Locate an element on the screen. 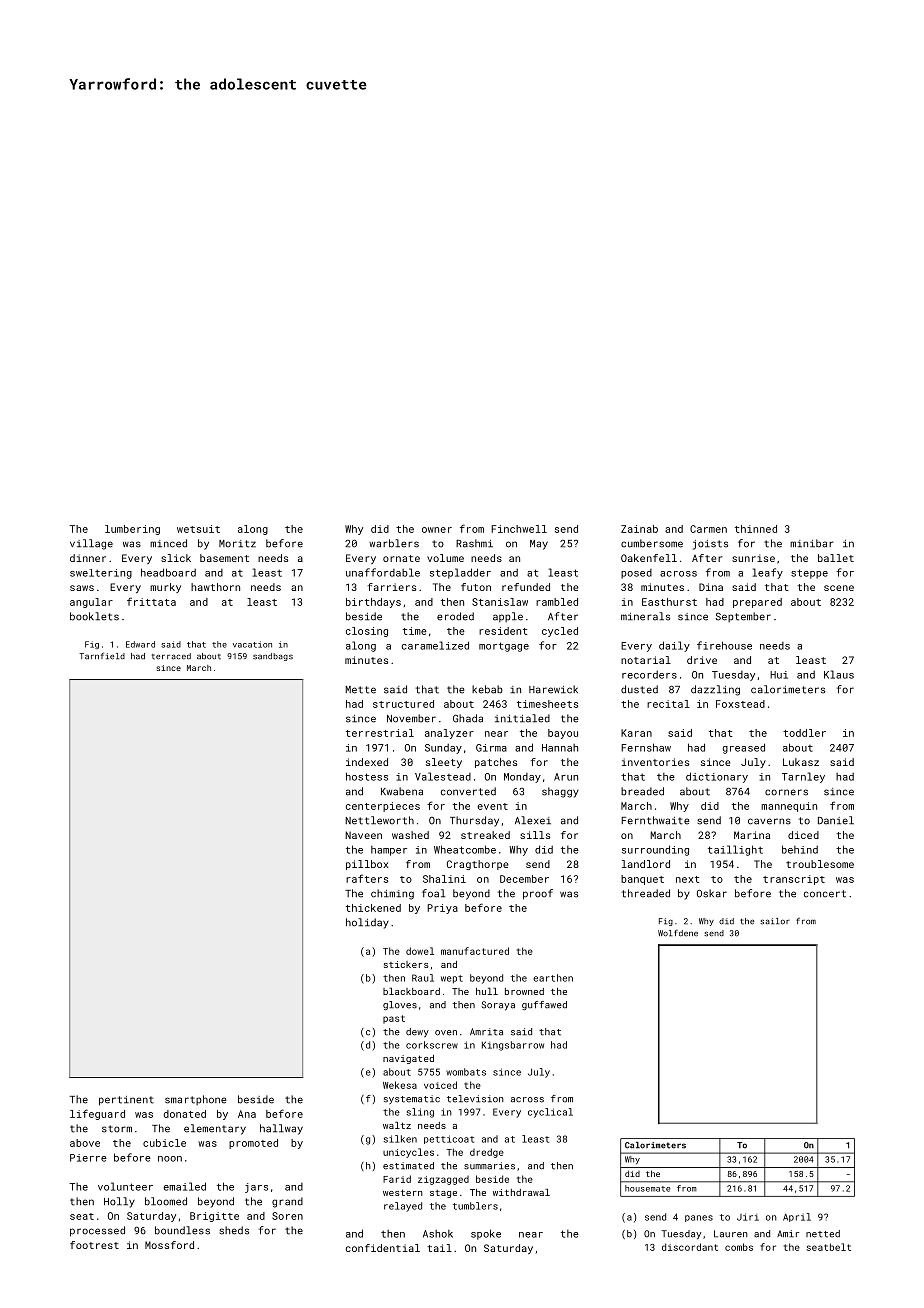 The width and height of the screenshot is (924, 1308). unaffordable is located at coordinates (383, 572).
